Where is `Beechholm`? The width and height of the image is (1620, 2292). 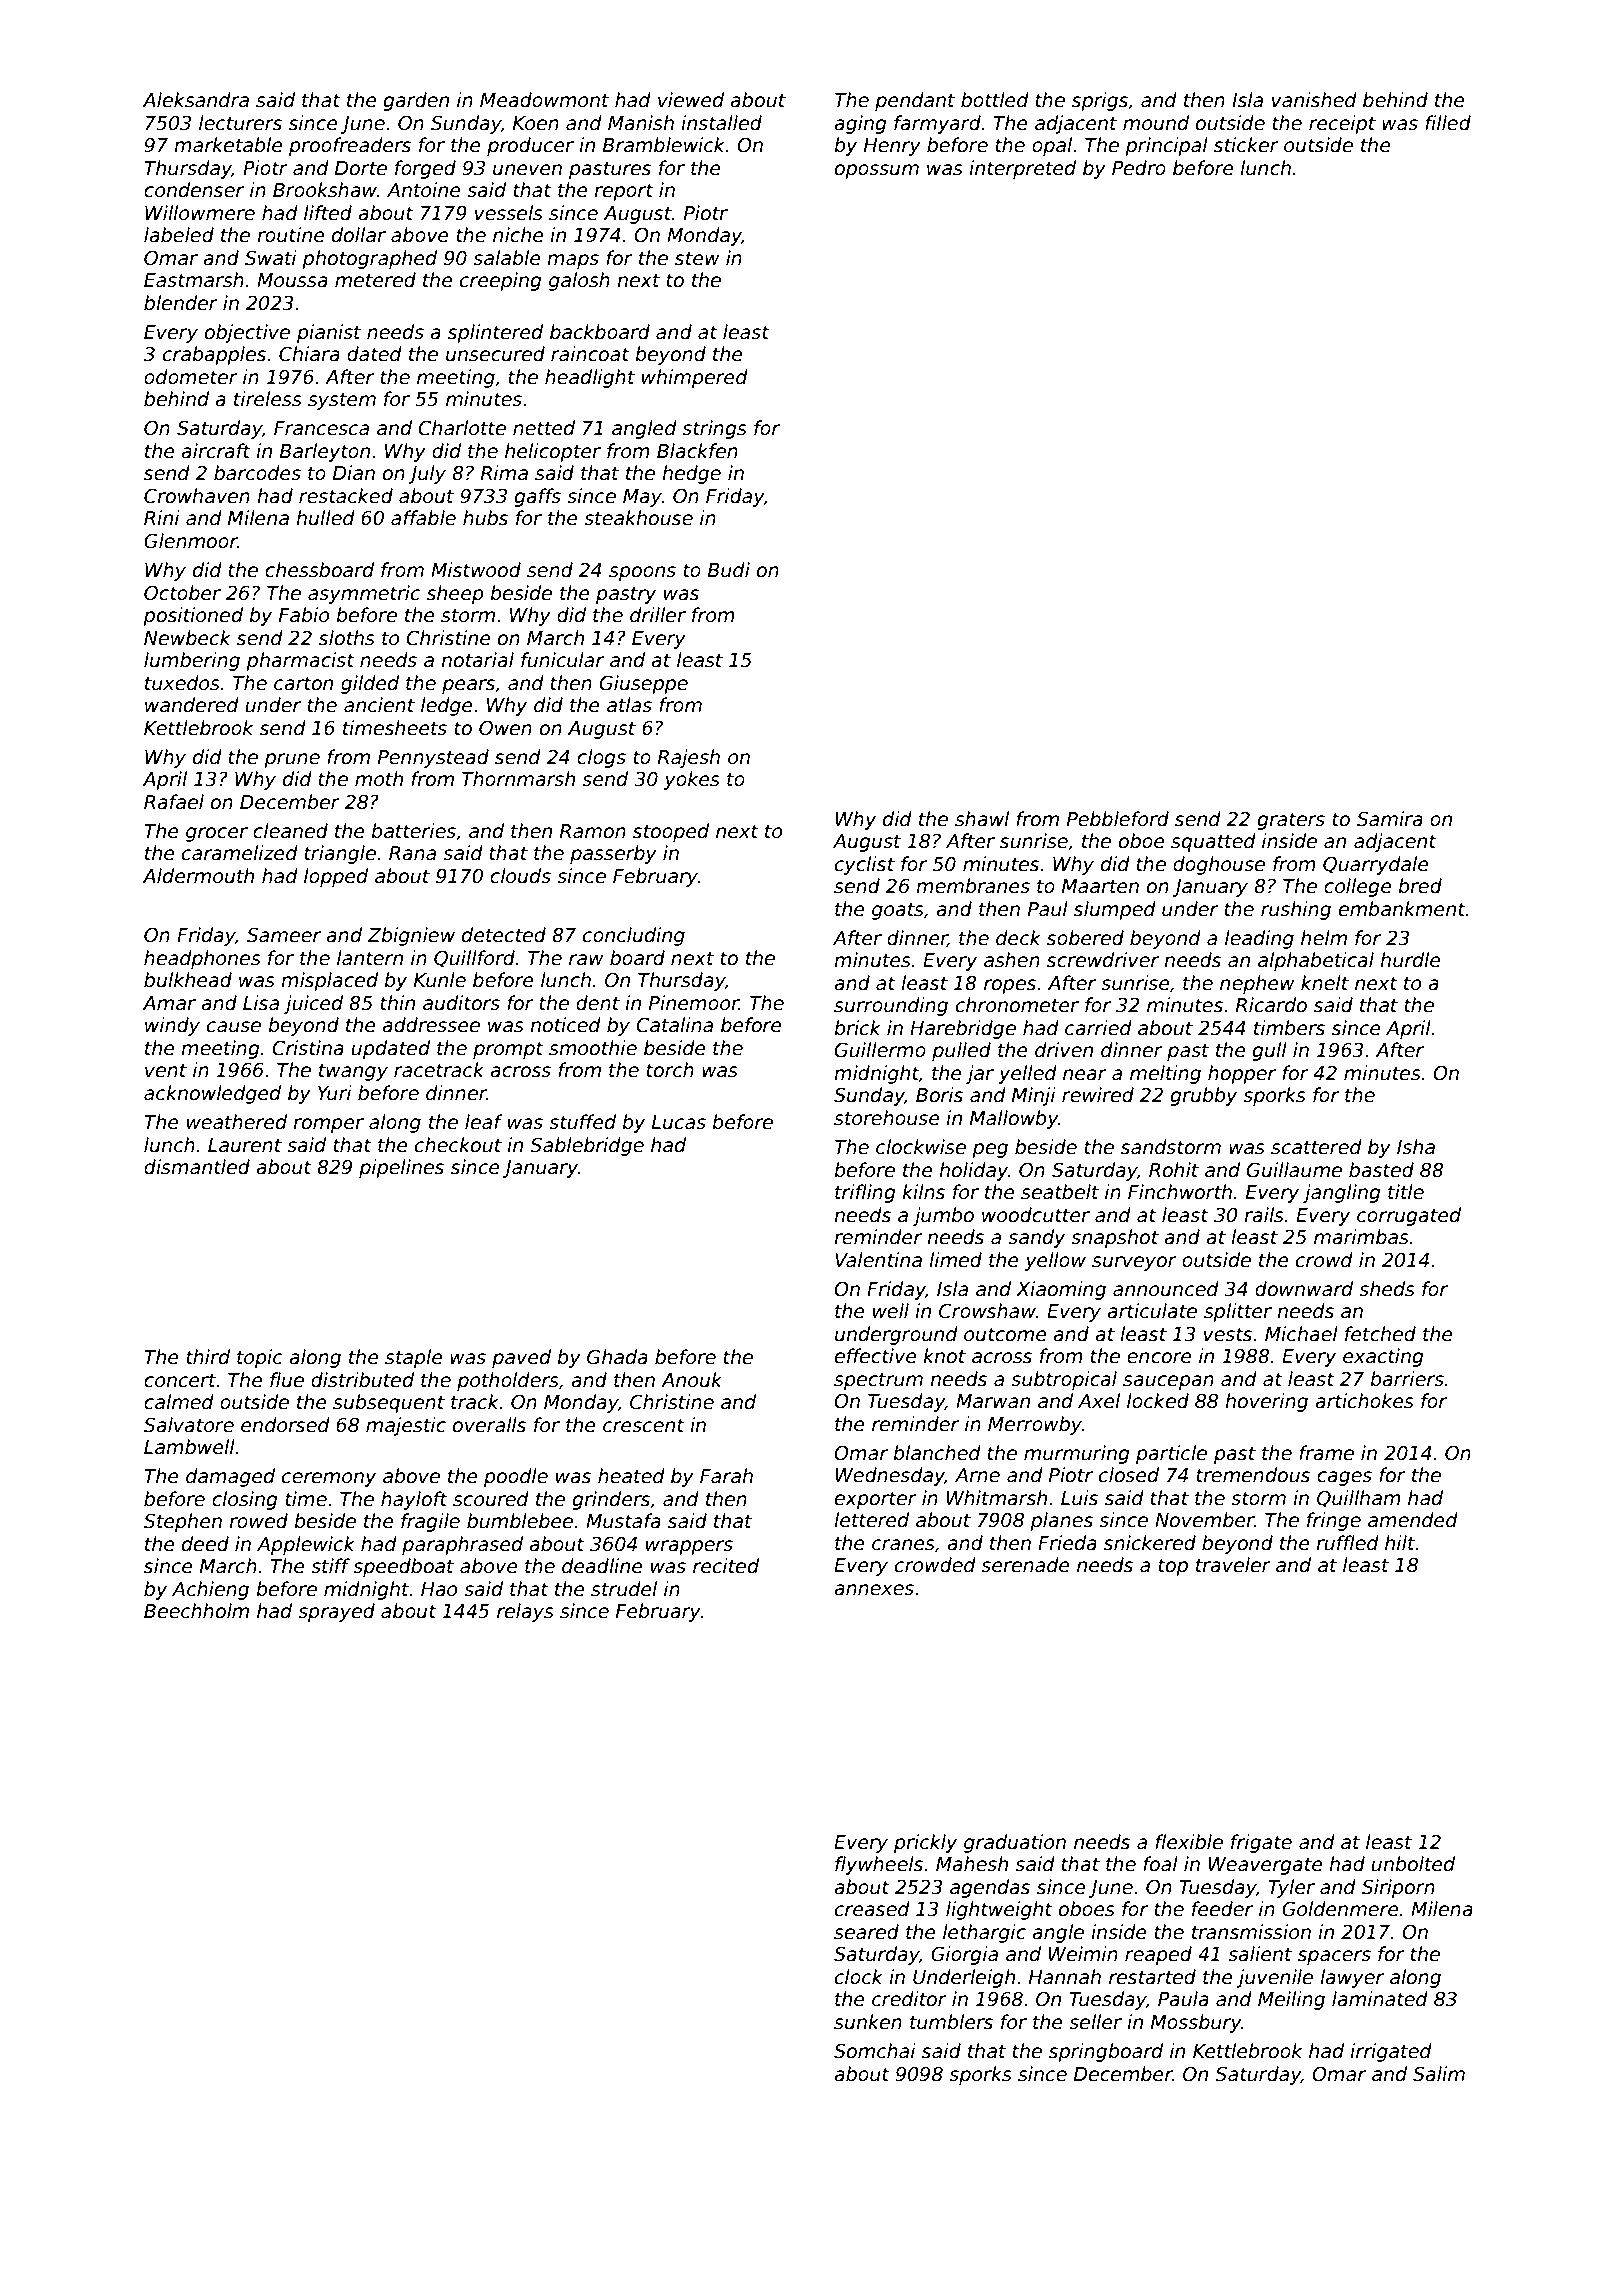 Beechholm is located at coordinates (196, 1611).
